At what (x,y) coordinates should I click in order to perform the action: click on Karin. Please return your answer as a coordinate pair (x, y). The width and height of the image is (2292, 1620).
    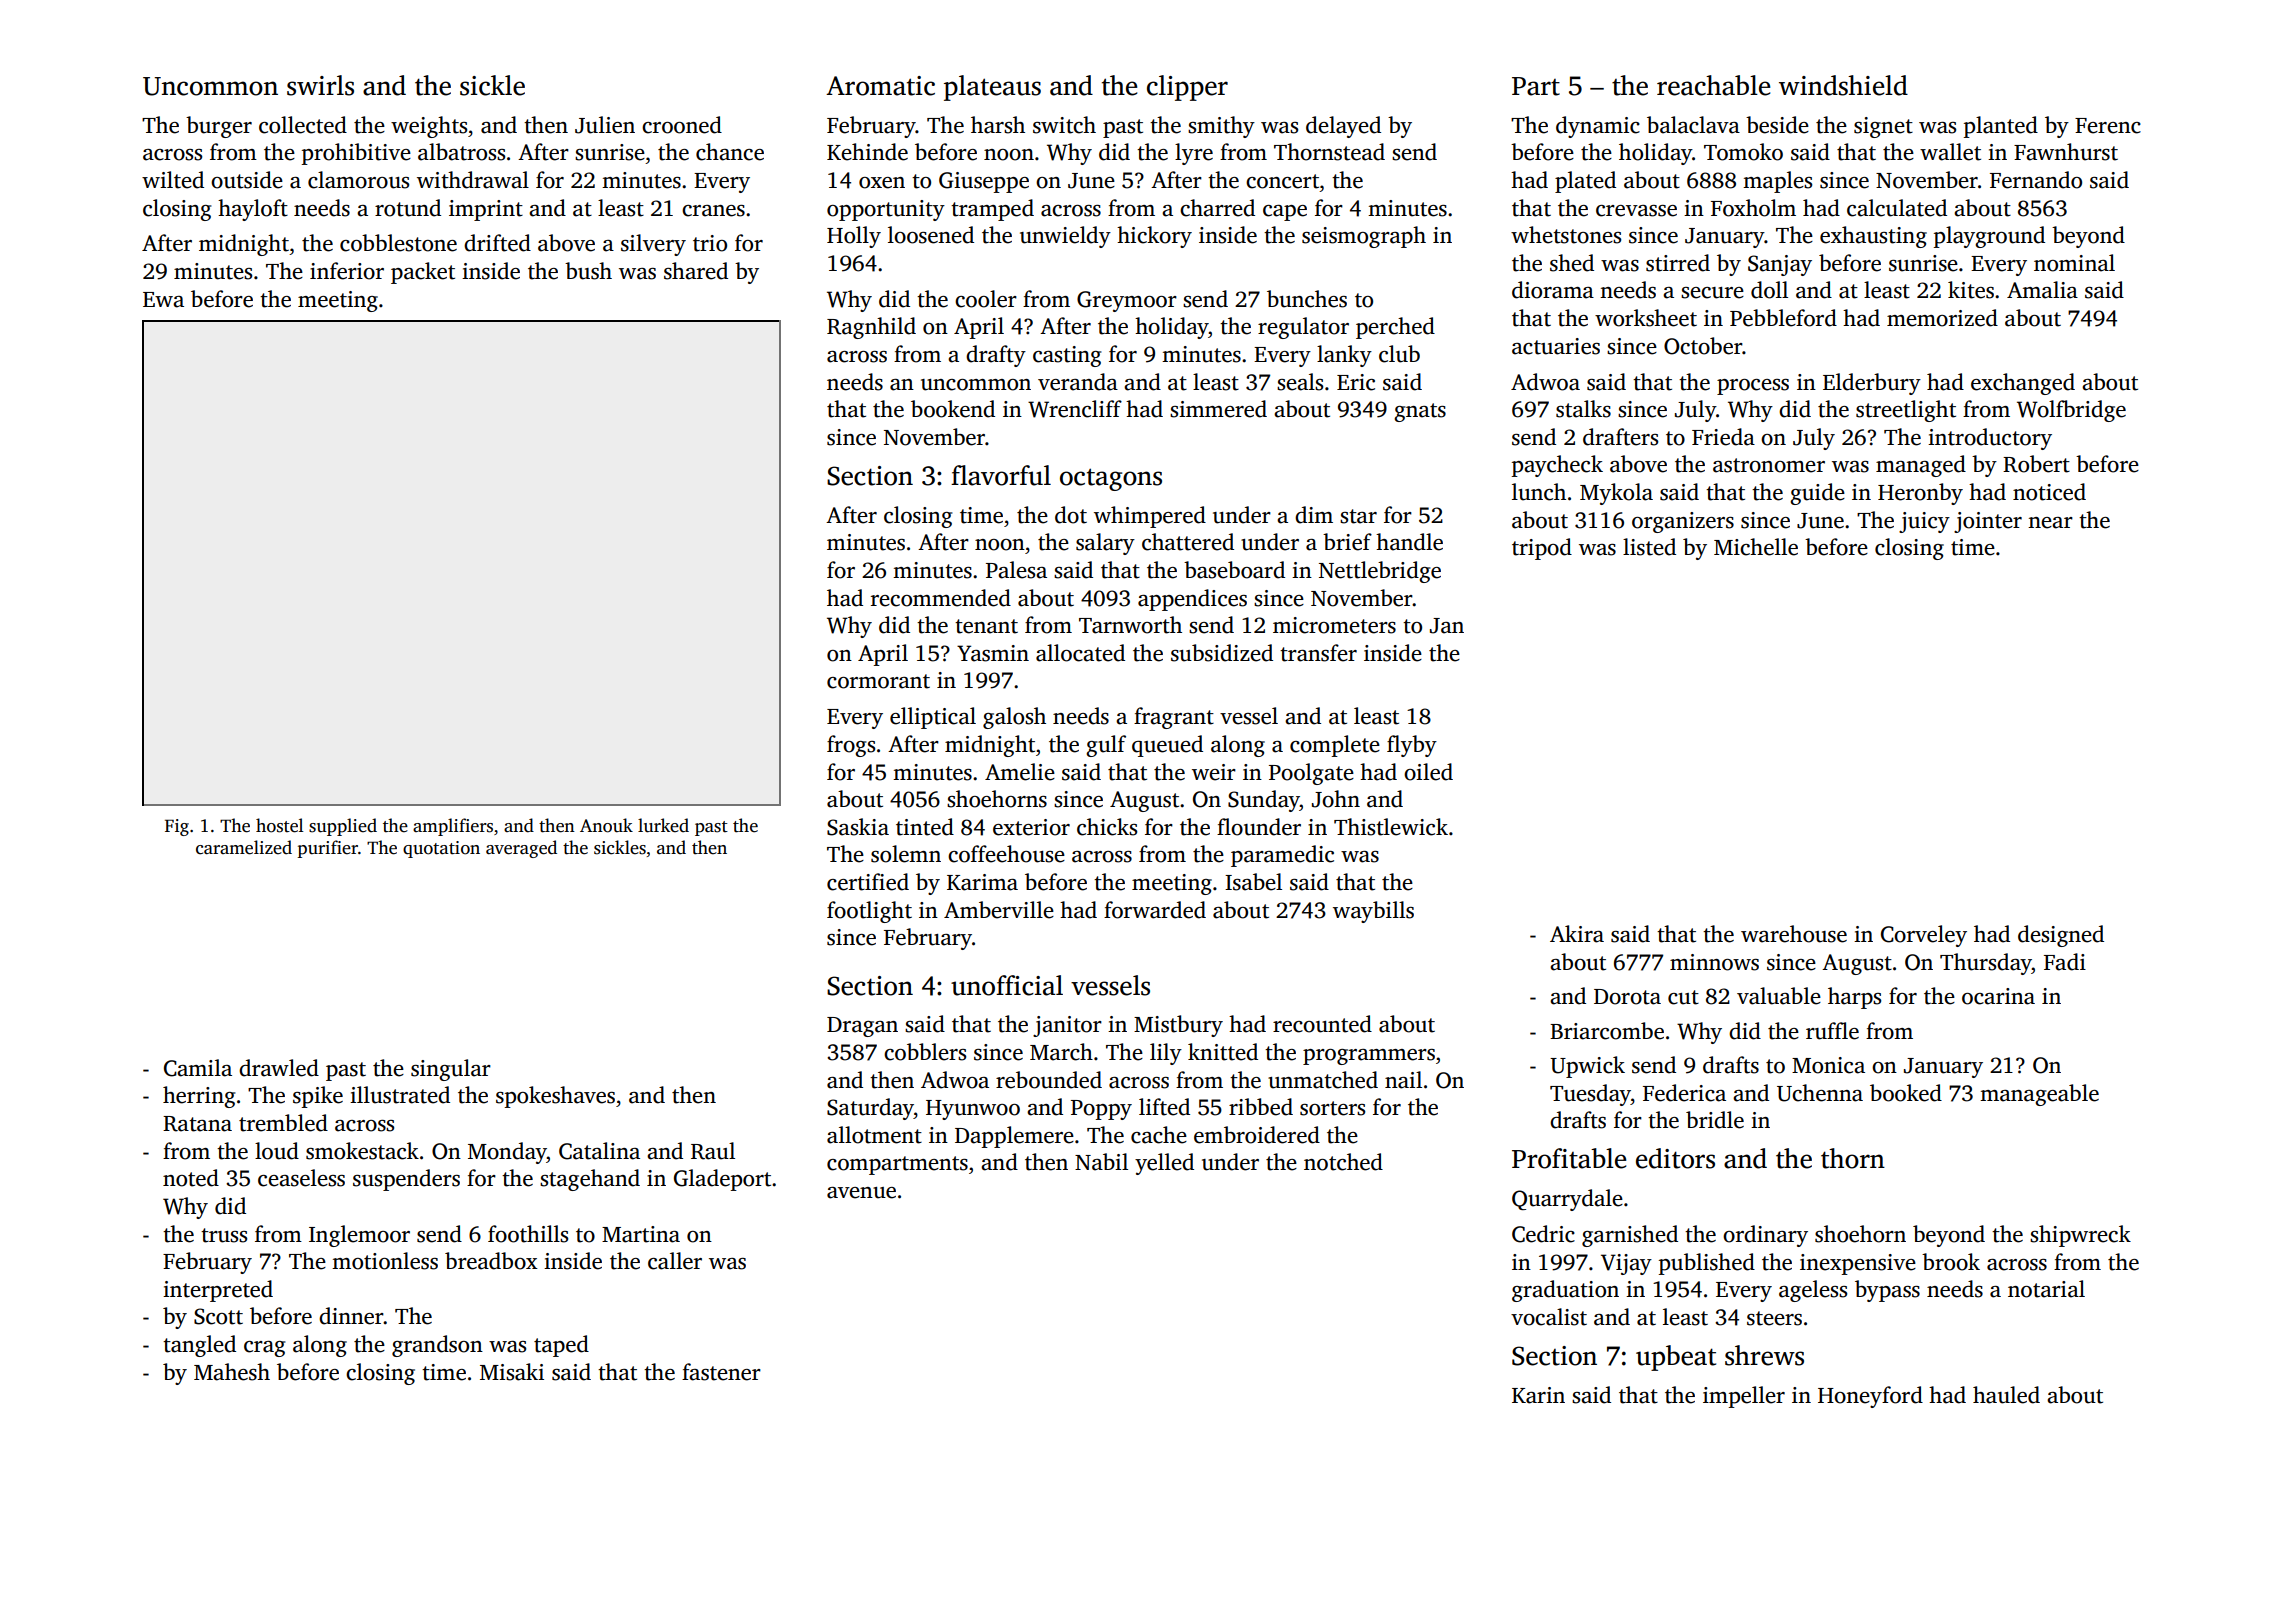
    Looking at the image, I should click on (1538, 1395).
